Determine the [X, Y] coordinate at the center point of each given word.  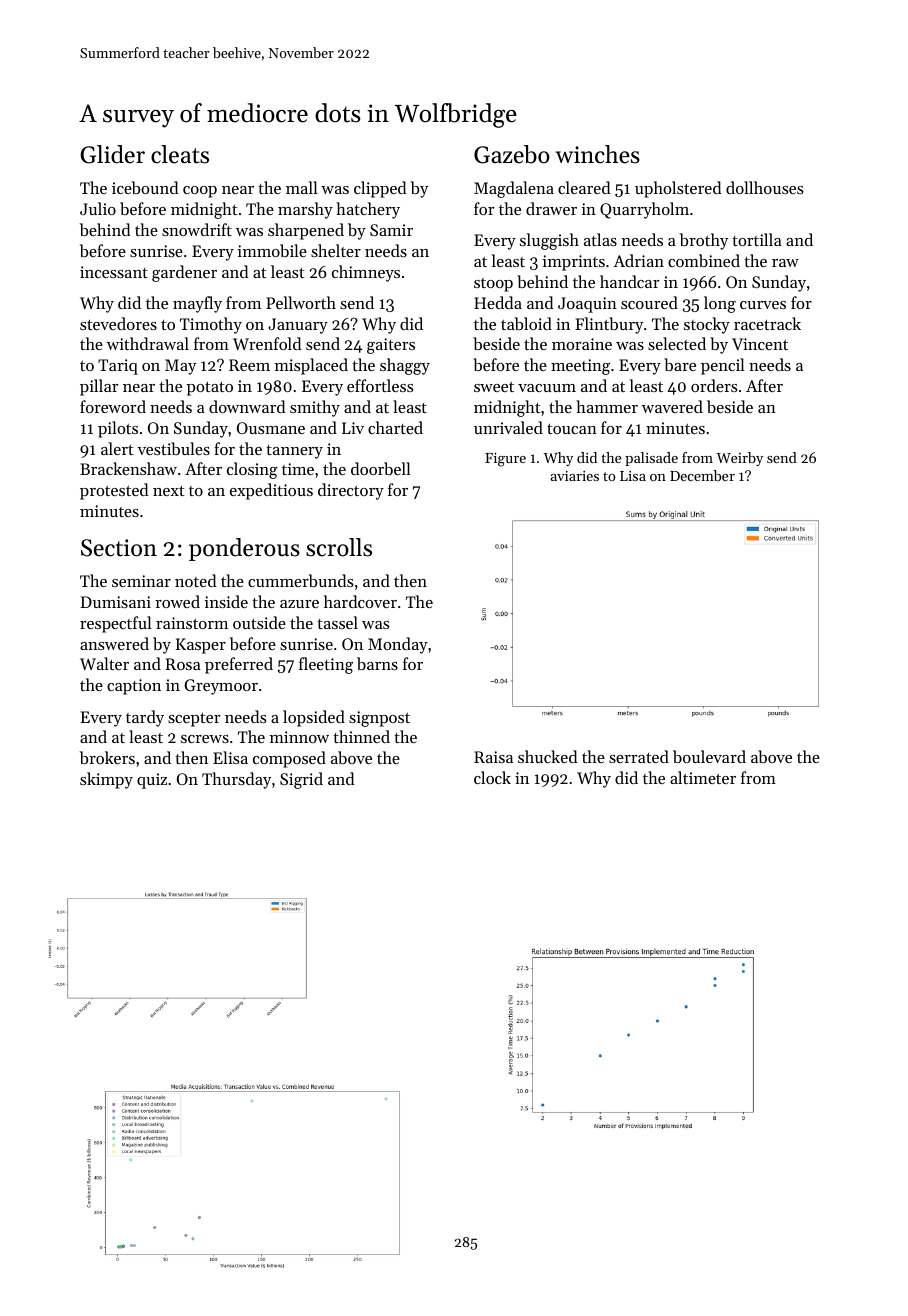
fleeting [326, 665]
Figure [505, 460]
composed [289, 759]
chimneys [366, 273]
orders [714, 385]
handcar [629, 281]
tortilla [757, 239]
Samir [391, 230]
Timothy [211, 325]
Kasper [201, 646]
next [169, 491]
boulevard [709, 756]
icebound [145, 187]
